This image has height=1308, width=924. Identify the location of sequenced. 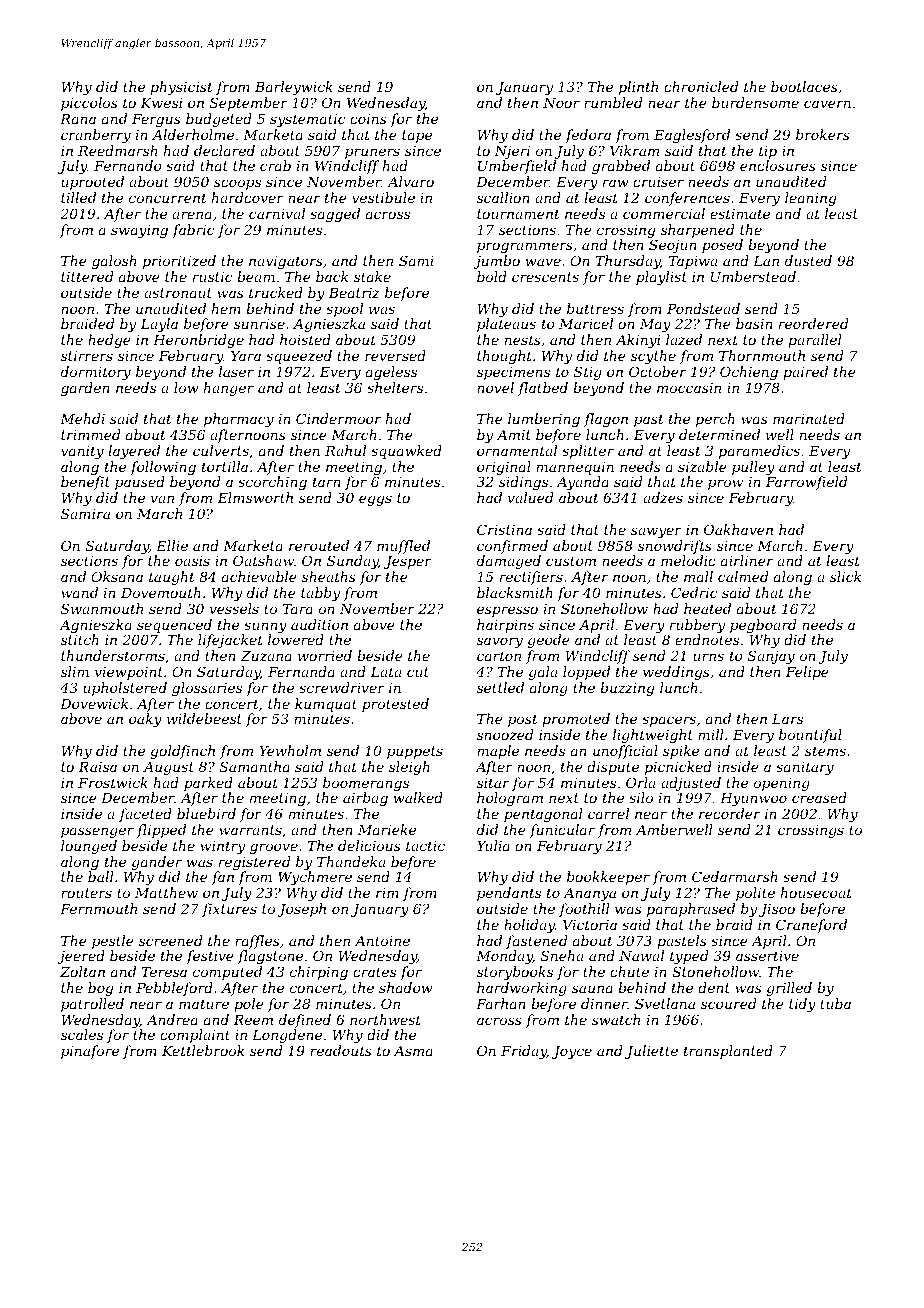
(174, 626).
